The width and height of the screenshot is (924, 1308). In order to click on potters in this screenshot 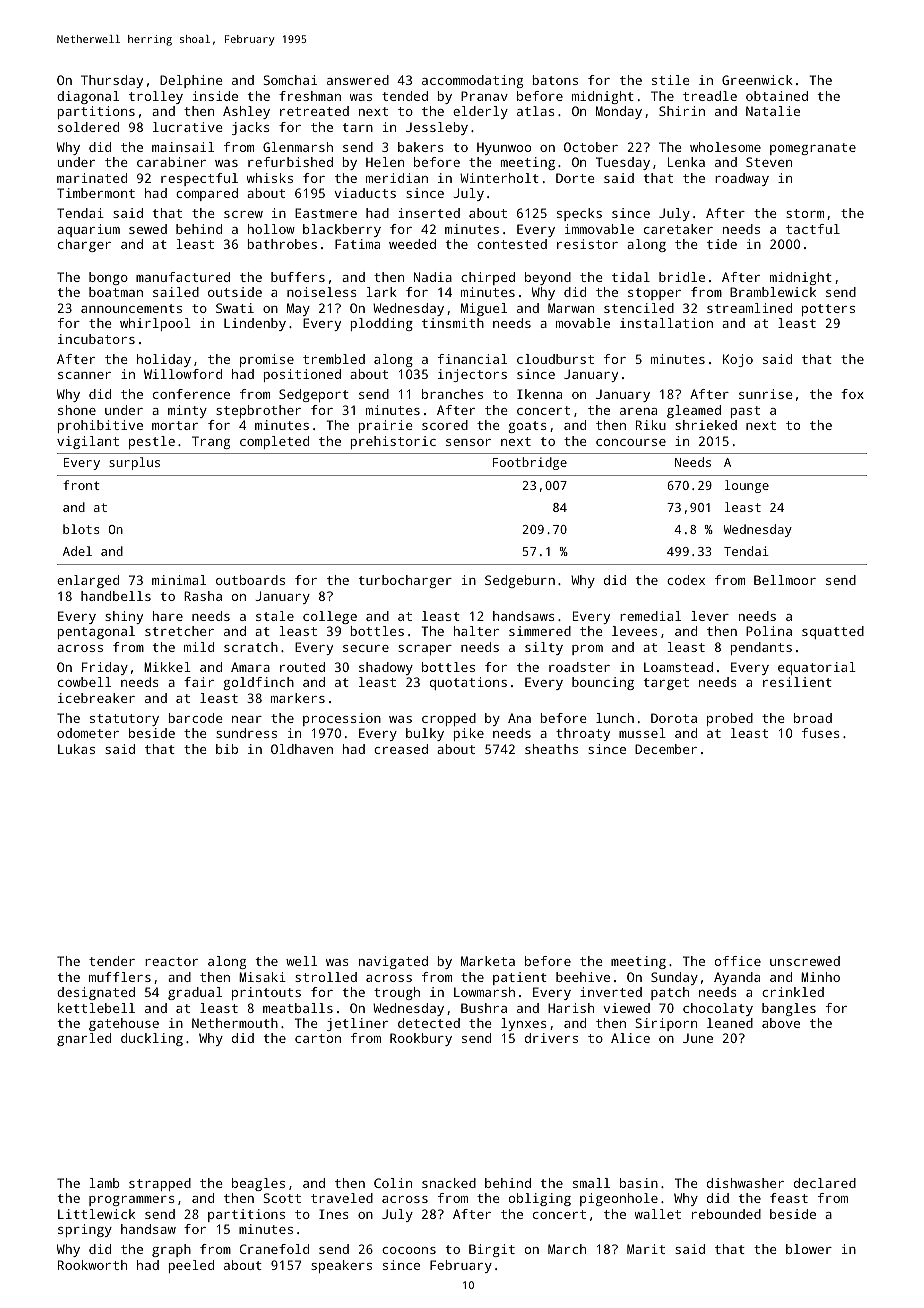, I will do `click(828, 310)`.
